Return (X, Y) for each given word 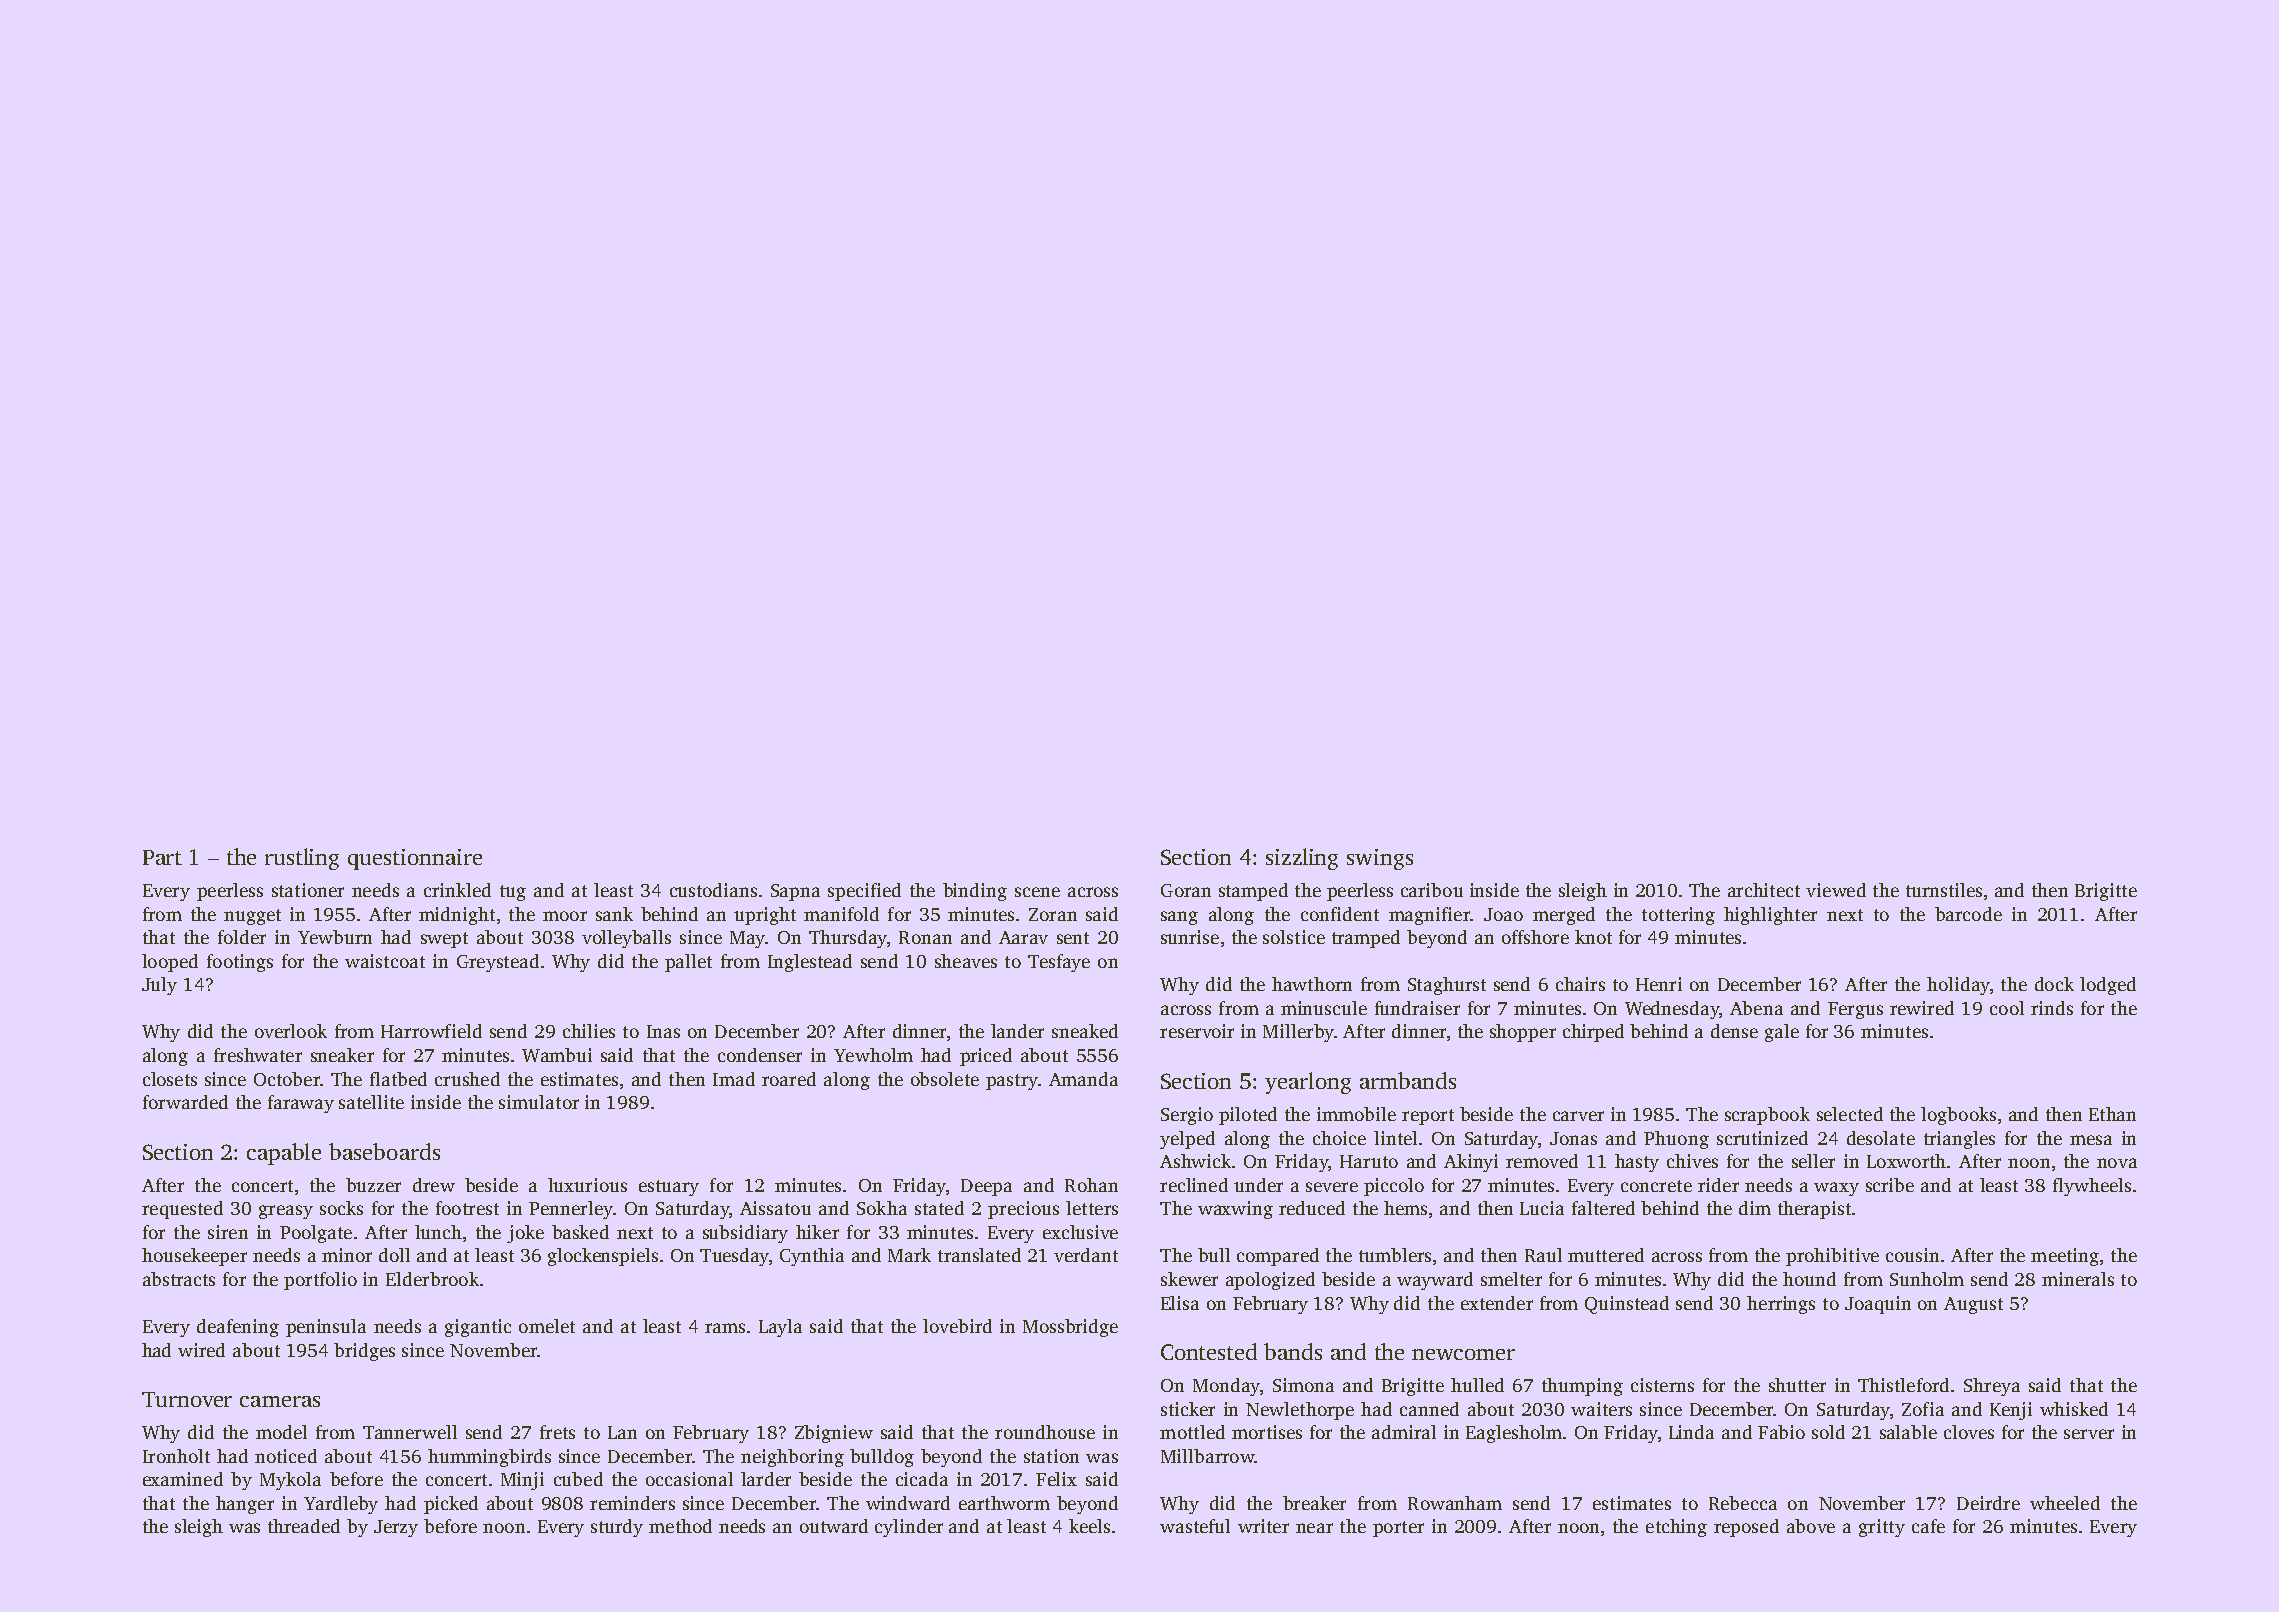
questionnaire (415, 859)
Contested (1209, 1351)
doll (394, 1255)
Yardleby (341, 1505)
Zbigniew (834, 1434)
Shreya (1992, 1387)
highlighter (1770, 916)
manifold (841, 914)
